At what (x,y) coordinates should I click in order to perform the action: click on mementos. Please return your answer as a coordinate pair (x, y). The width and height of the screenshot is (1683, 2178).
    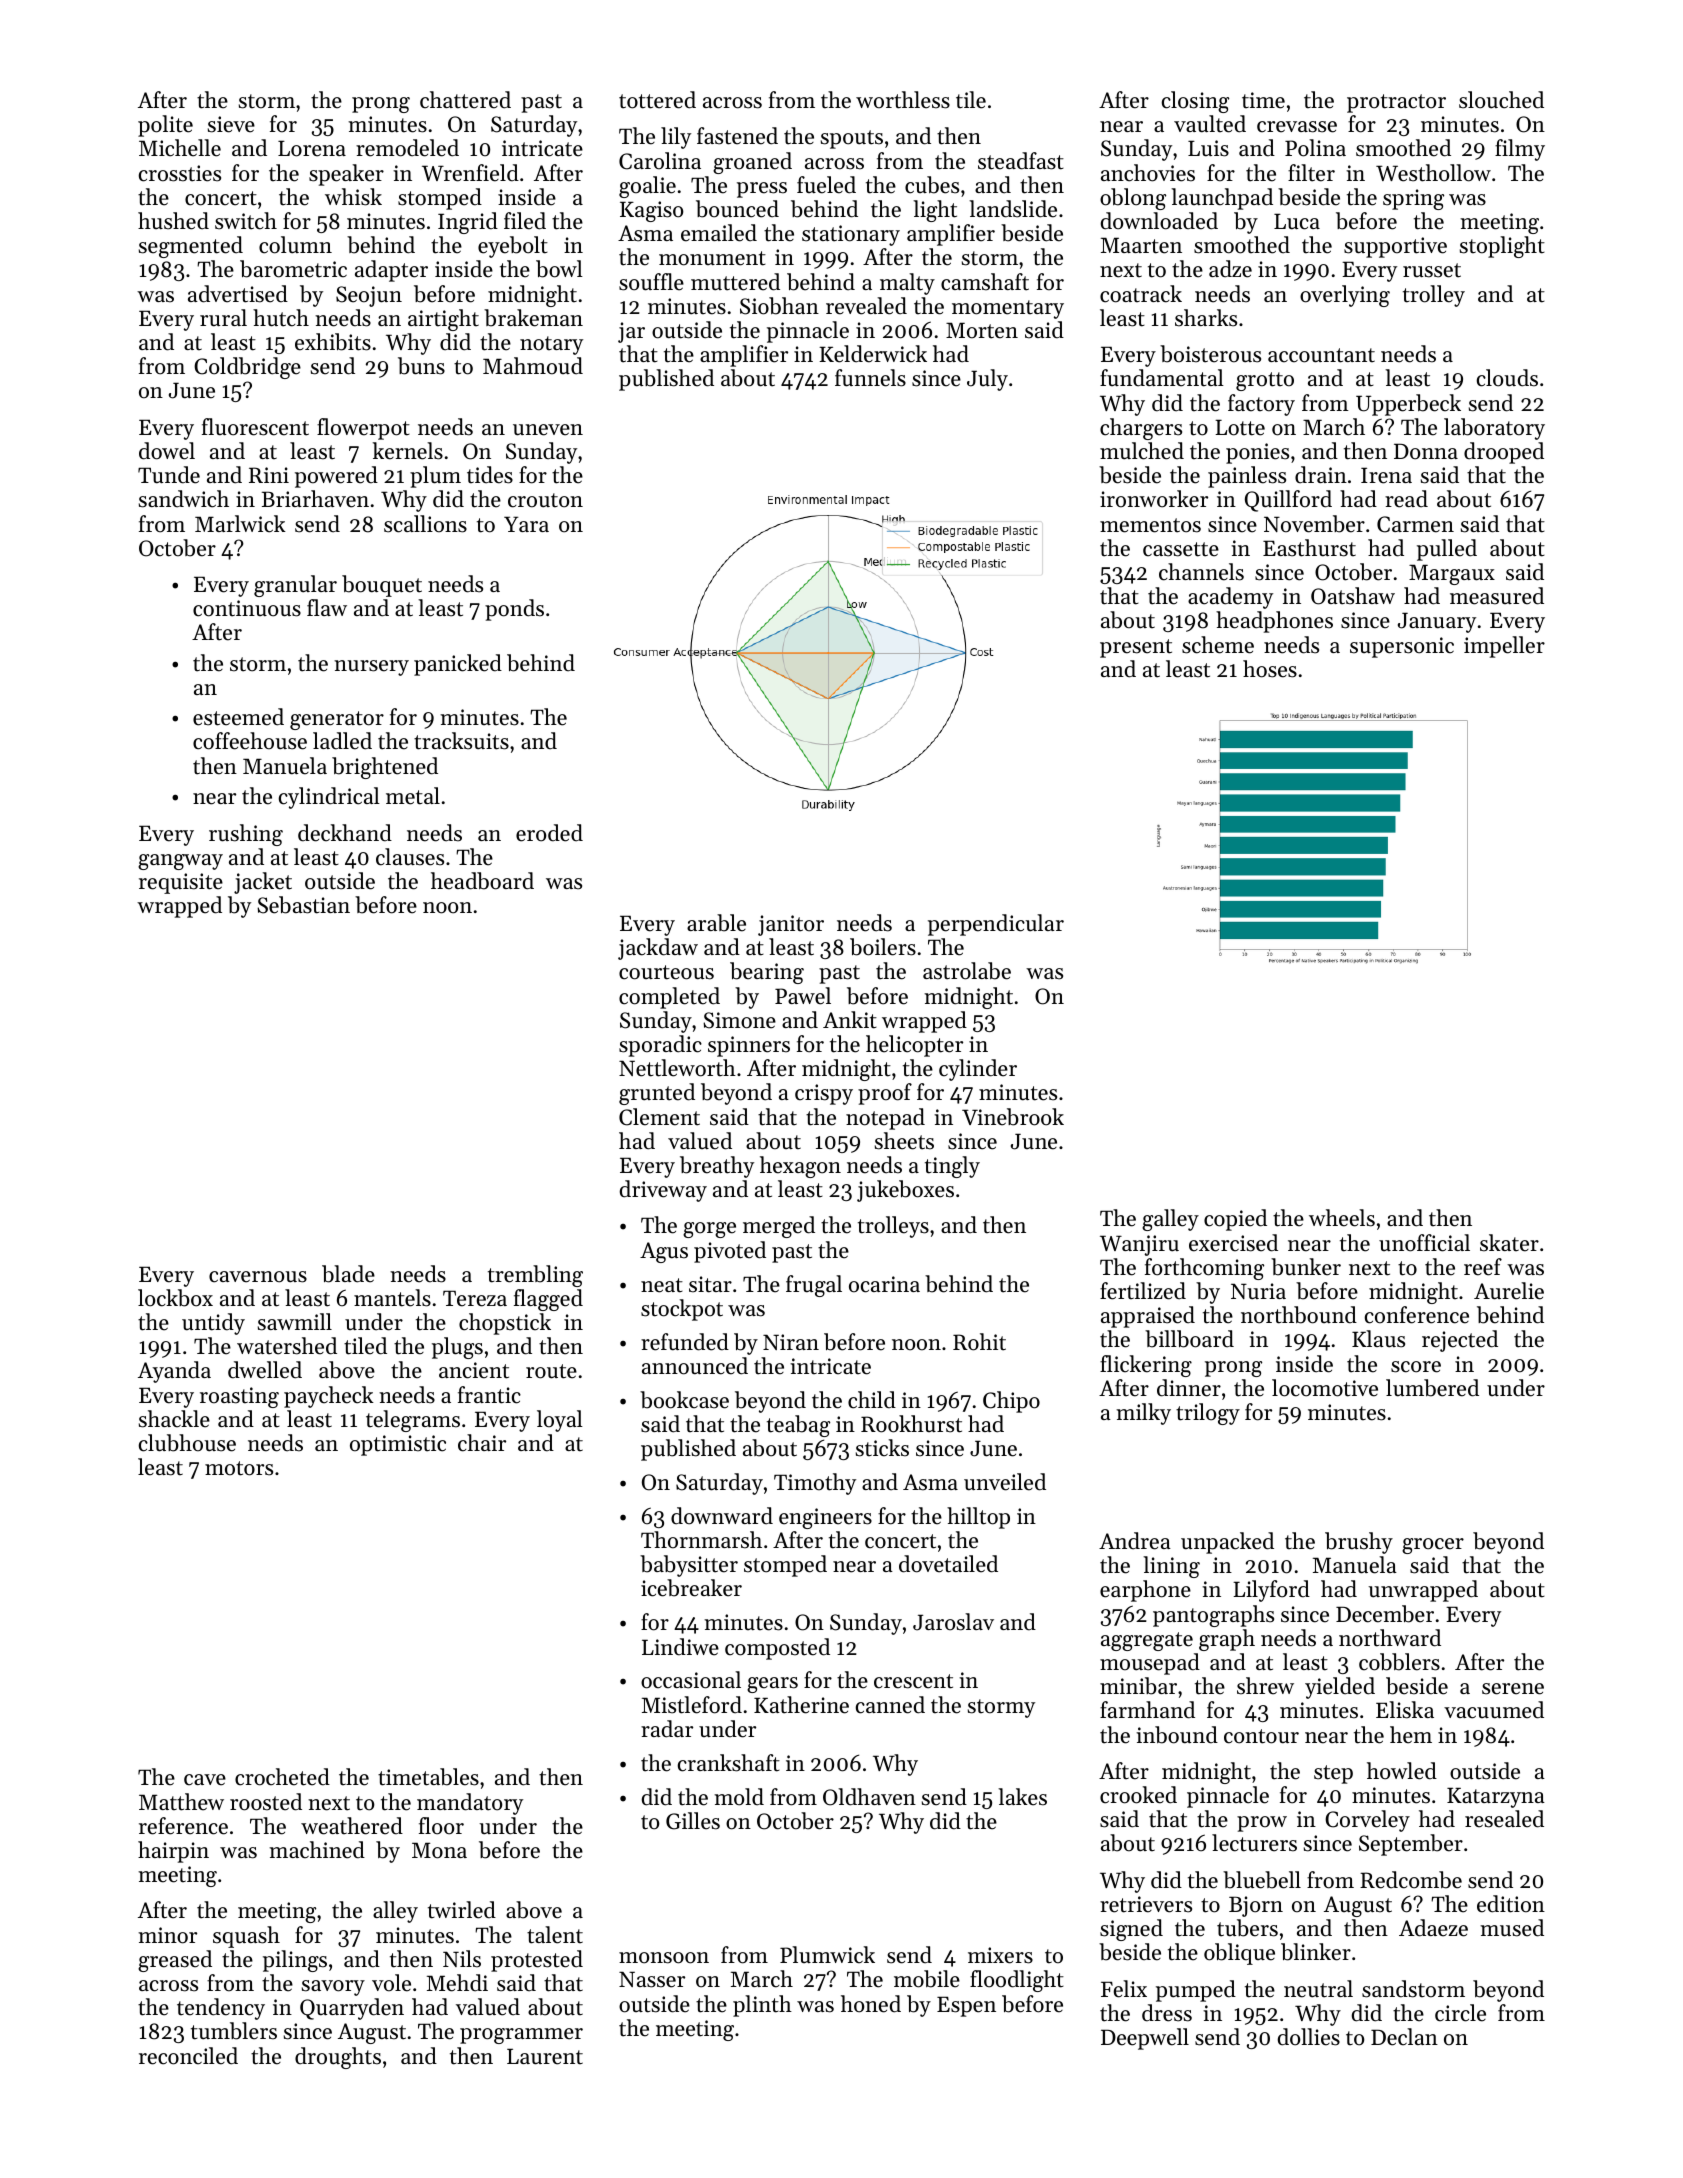
    Looking at the image, I should click on (1150, 525).
